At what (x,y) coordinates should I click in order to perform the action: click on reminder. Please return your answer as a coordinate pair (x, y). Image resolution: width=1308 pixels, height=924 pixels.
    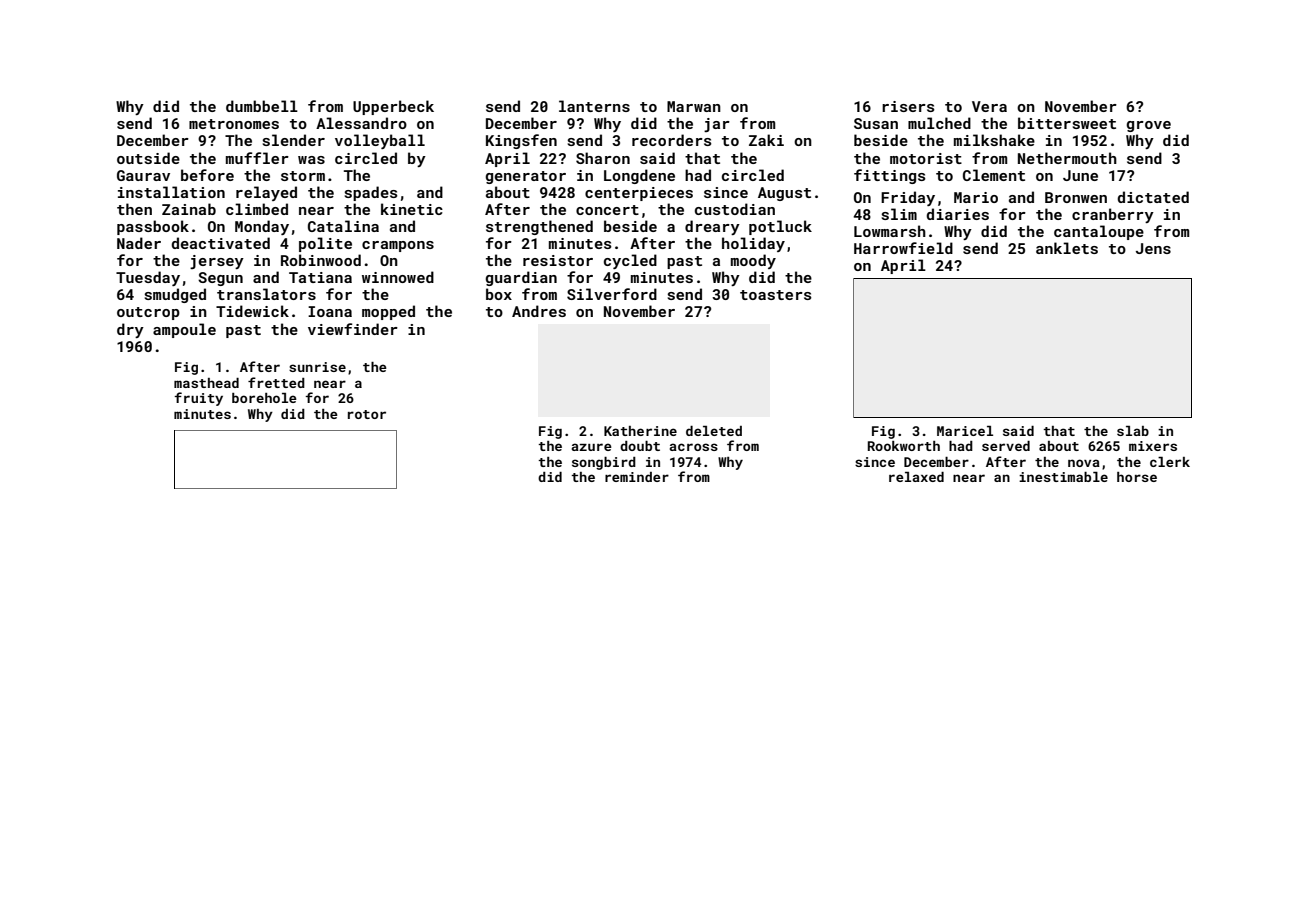
    Looking at the image, I should click on (637, 477).
